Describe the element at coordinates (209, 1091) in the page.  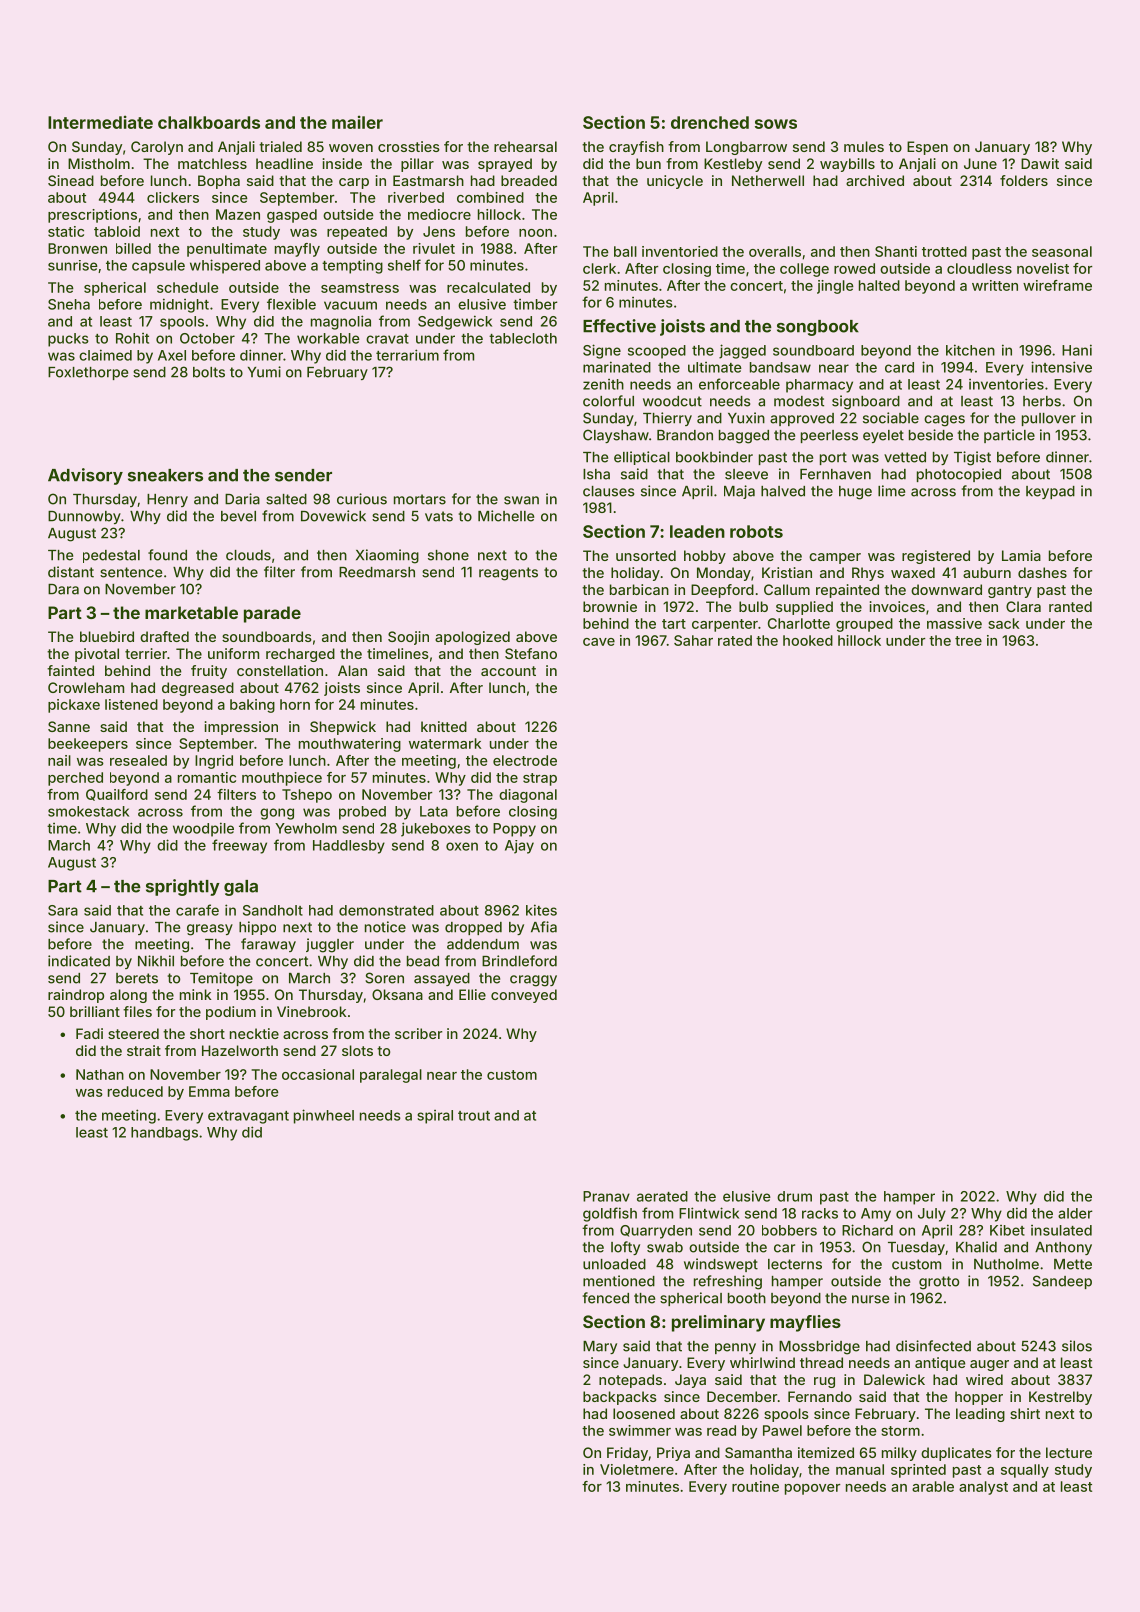
I see `Emma` at that location.
